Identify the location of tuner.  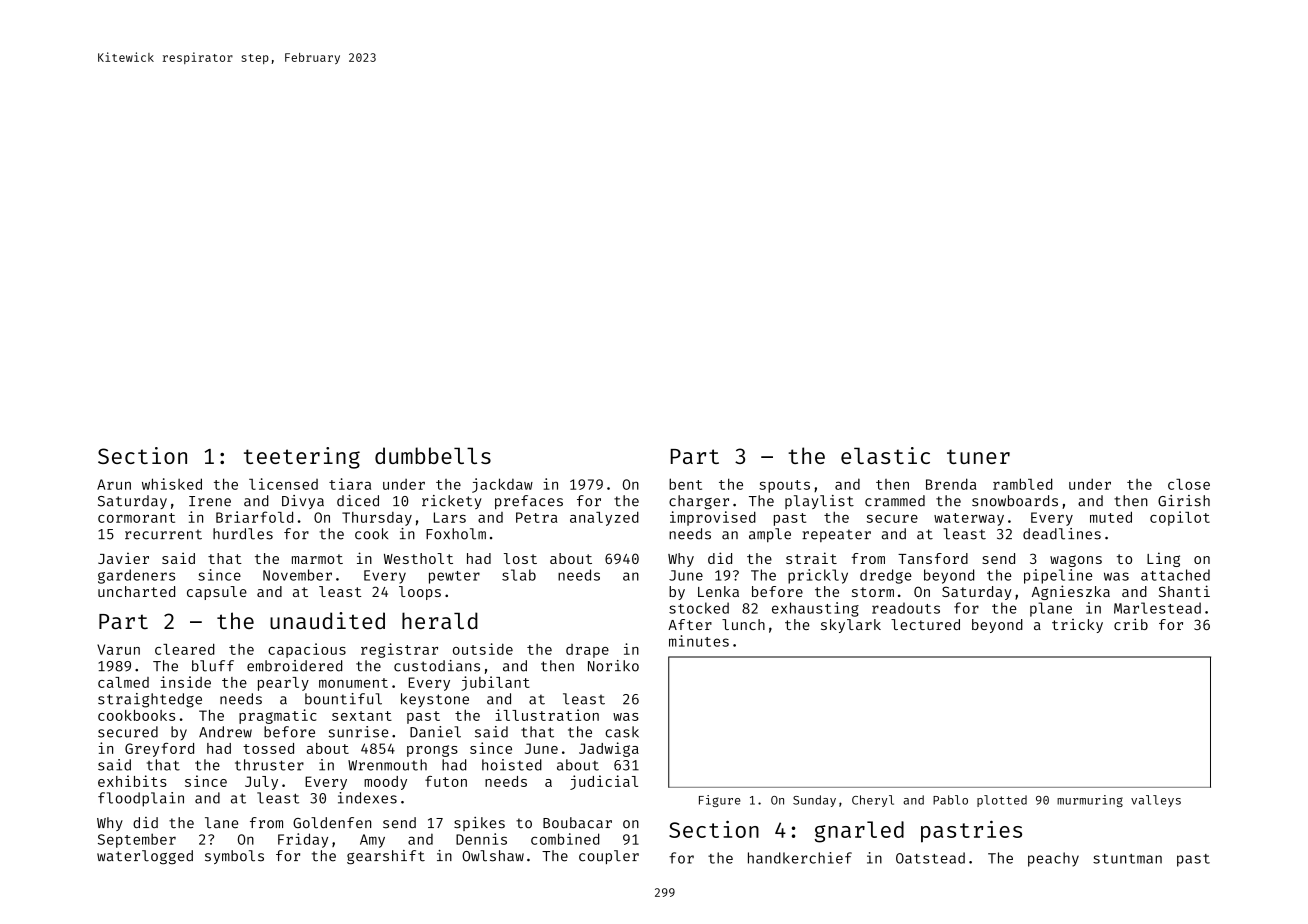
(978, 456).
